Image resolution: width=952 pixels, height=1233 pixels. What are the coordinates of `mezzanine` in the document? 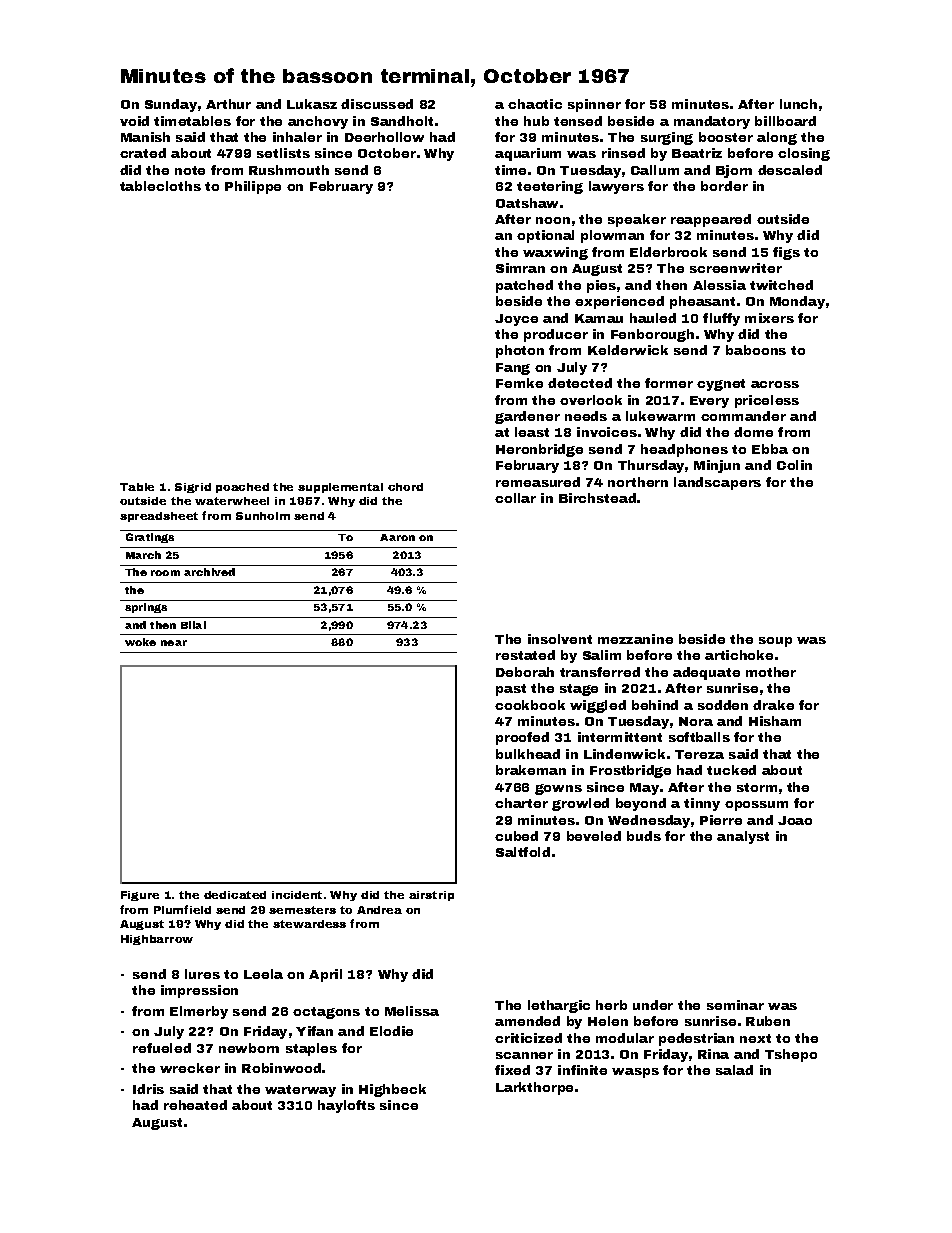 It's located at (635, 639).
